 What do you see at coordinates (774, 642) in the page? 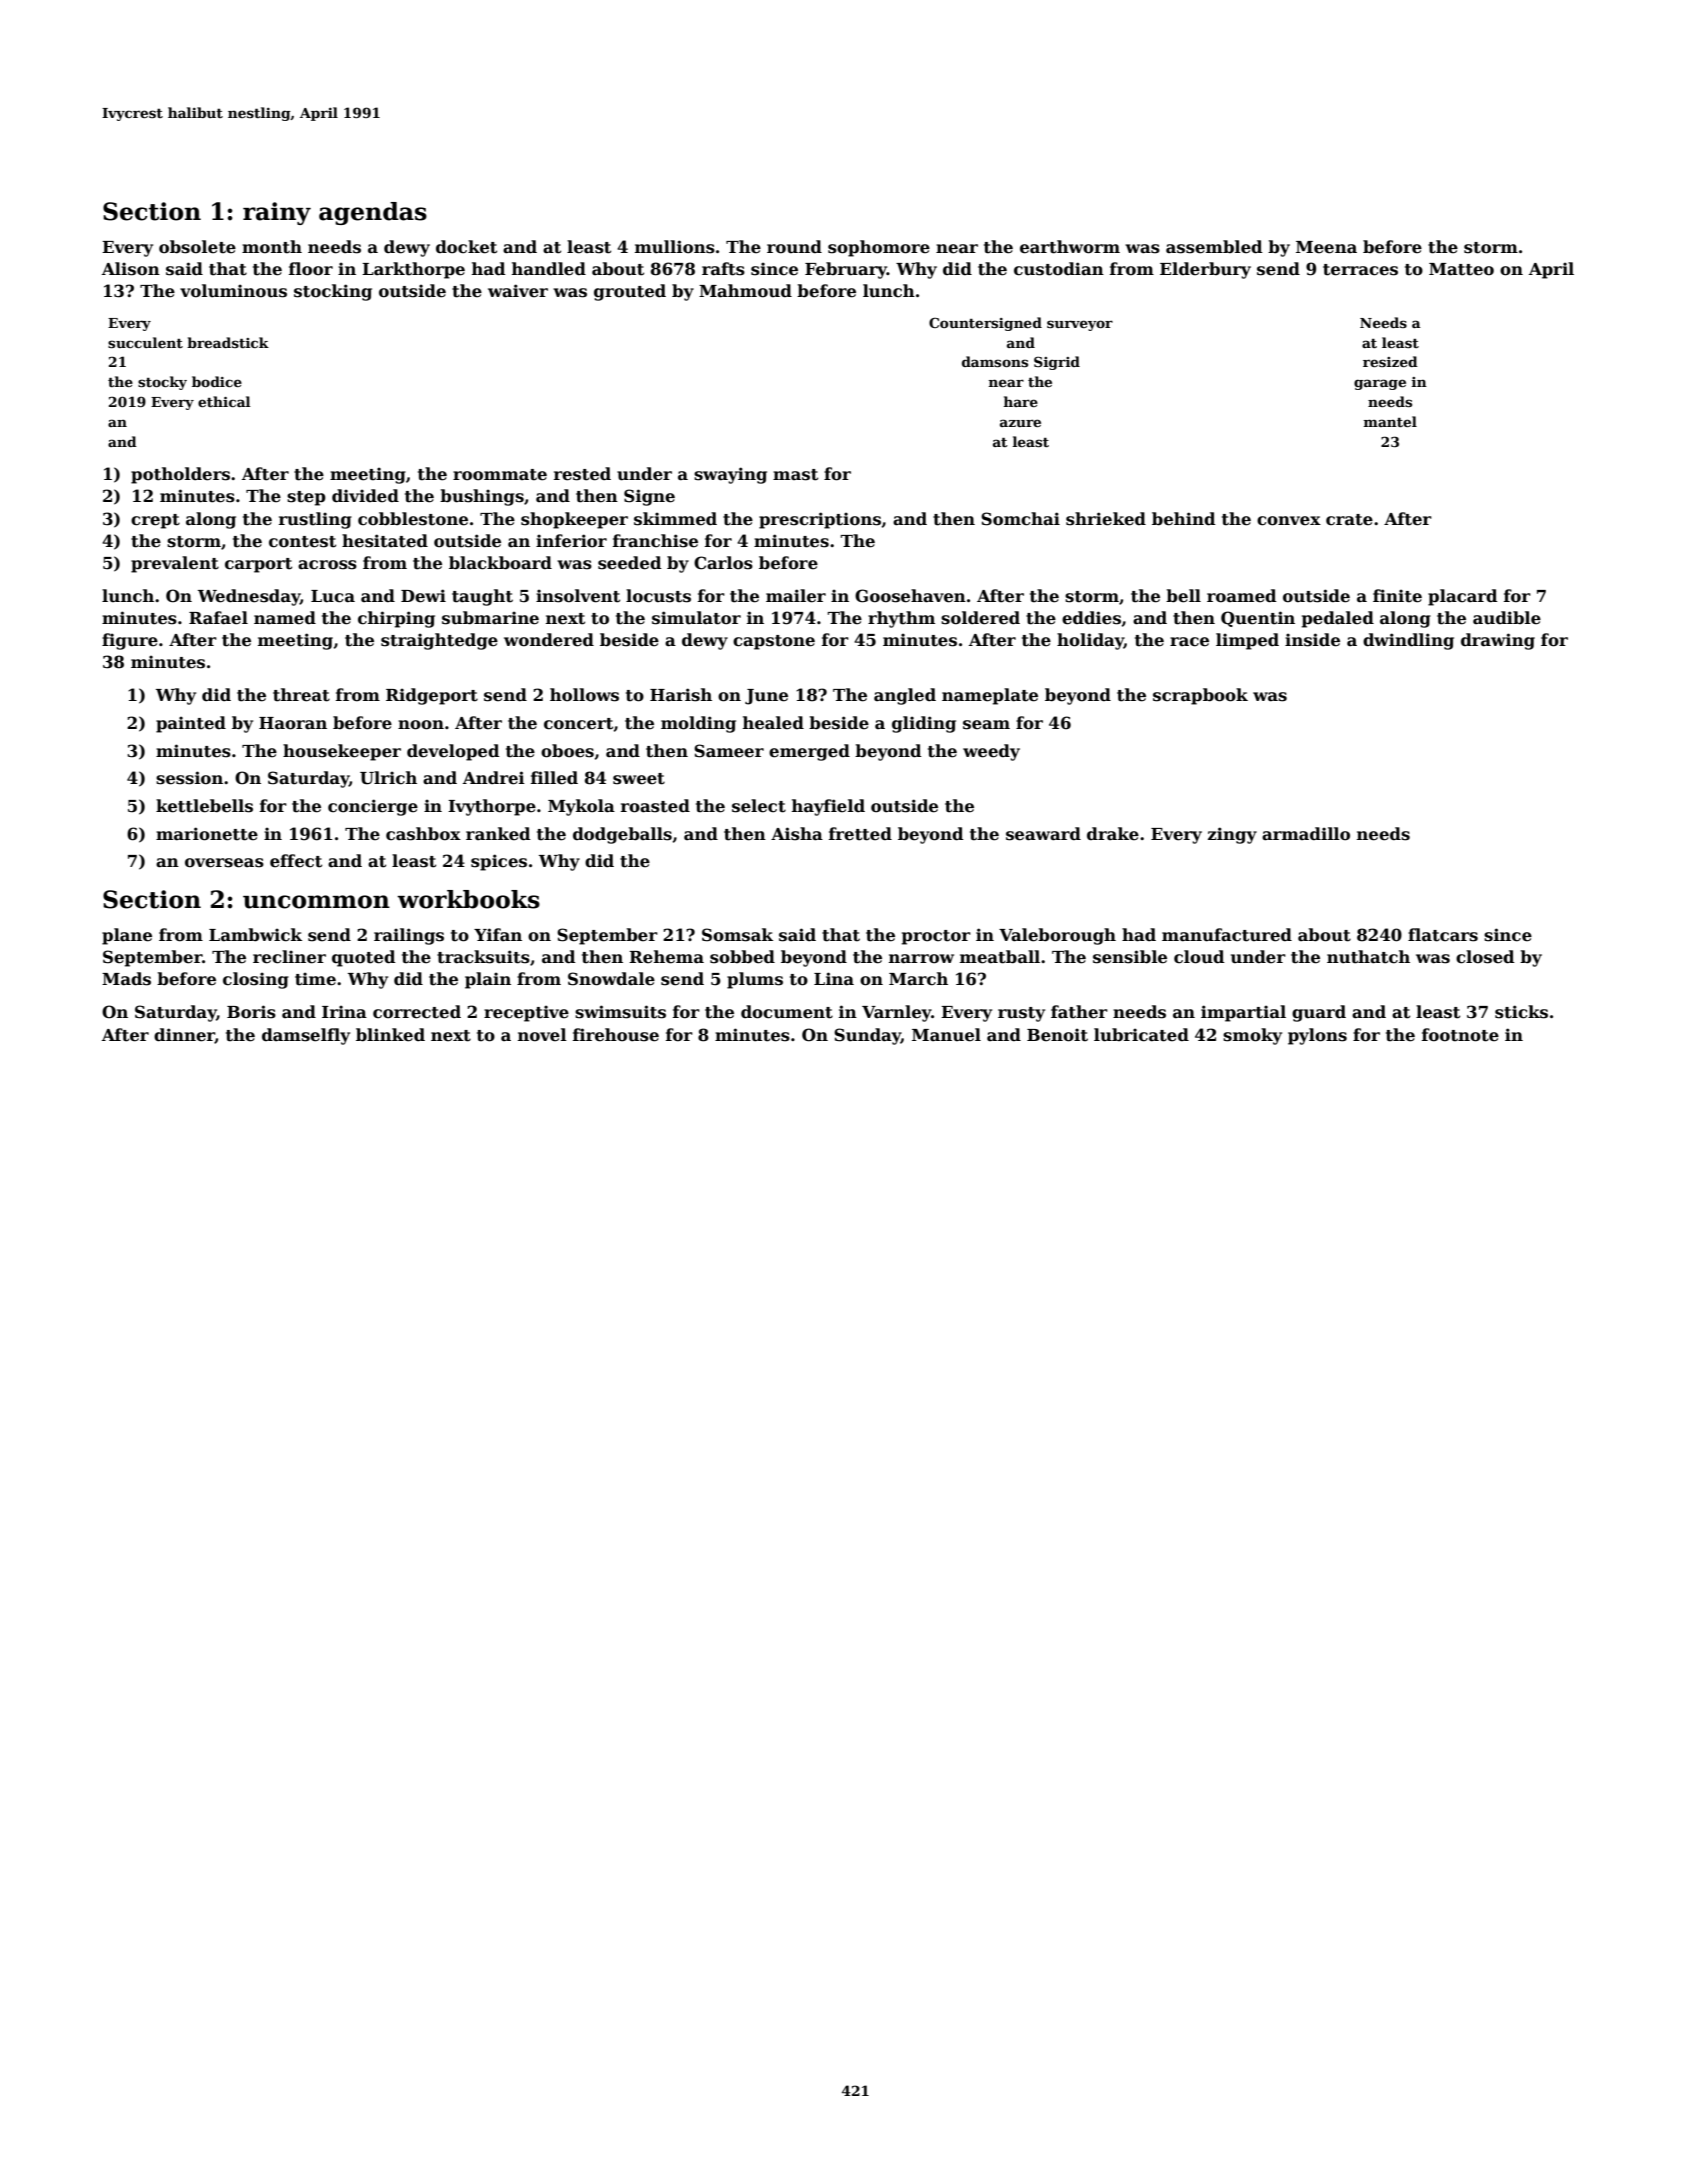
I see `capstone` at bounding box center [774, 642].
